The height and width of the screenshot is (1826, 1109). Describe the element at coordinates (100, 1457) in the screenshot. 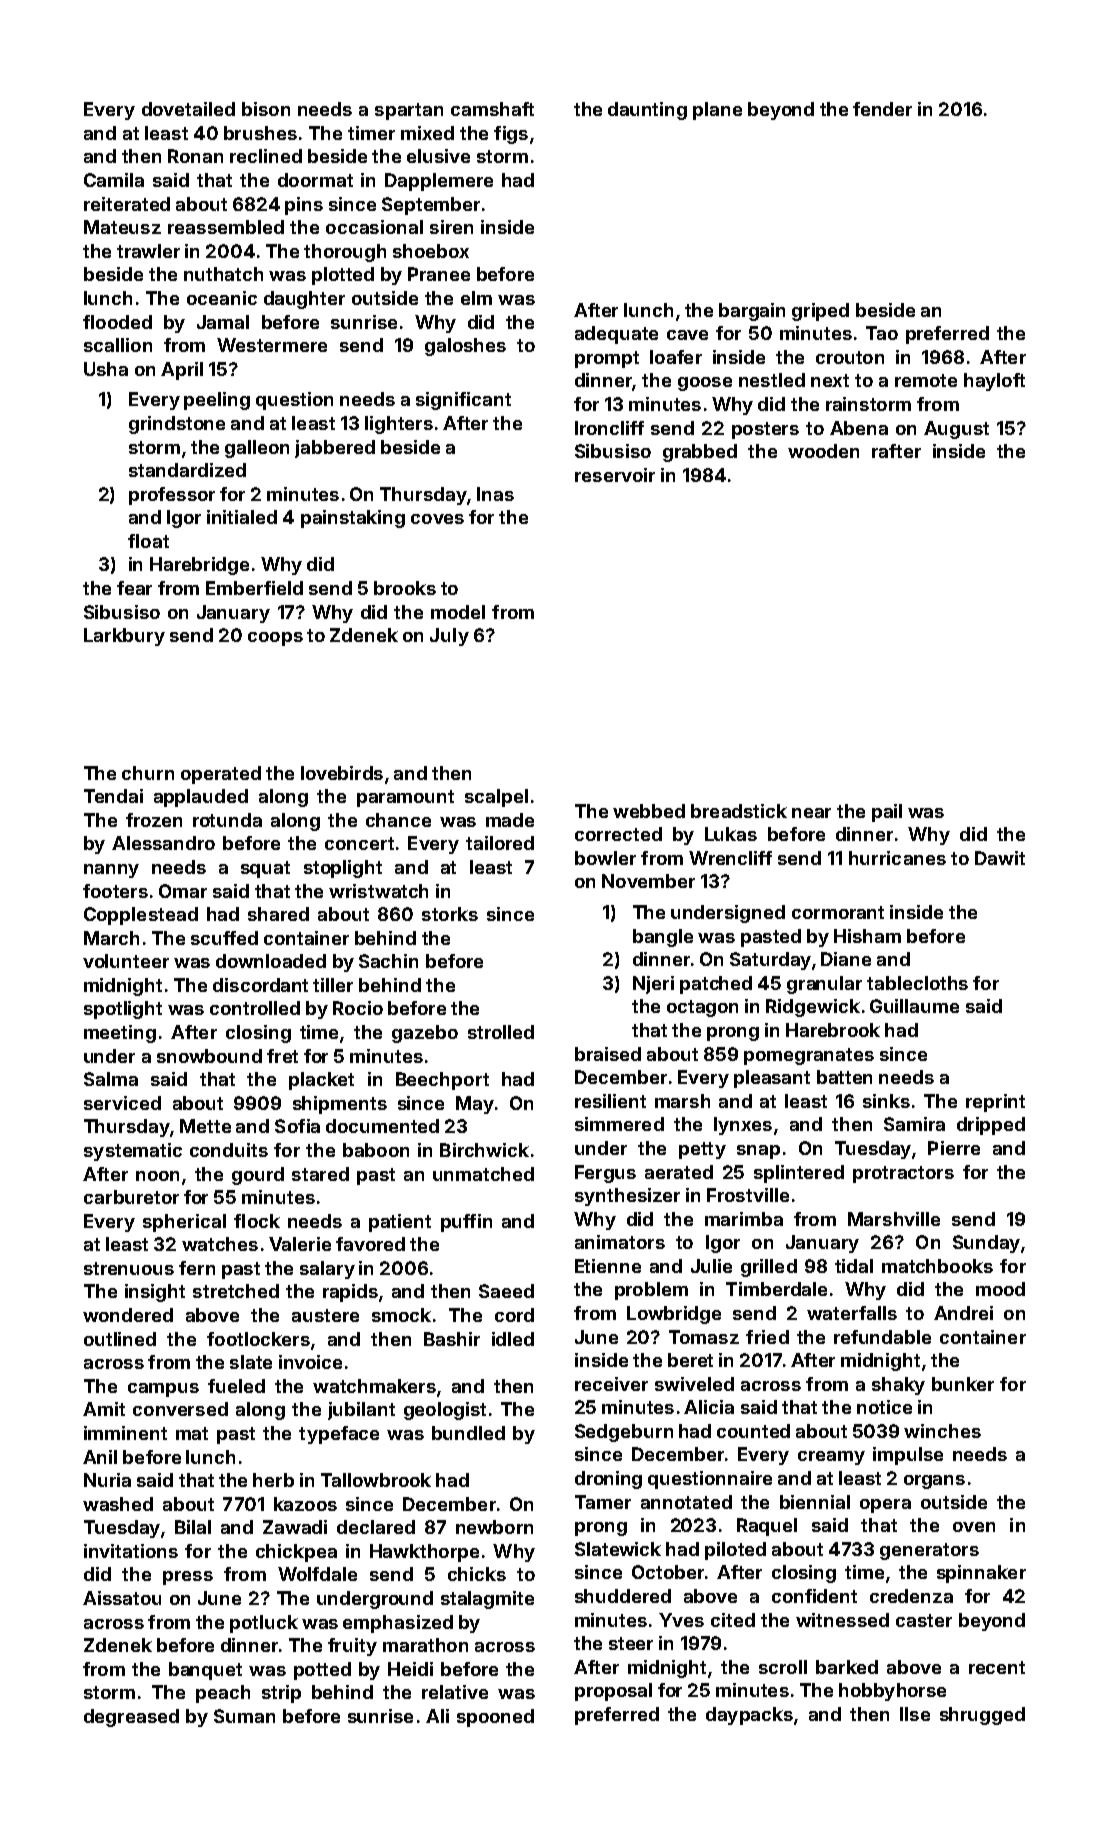

I see `Anil` at that location.
